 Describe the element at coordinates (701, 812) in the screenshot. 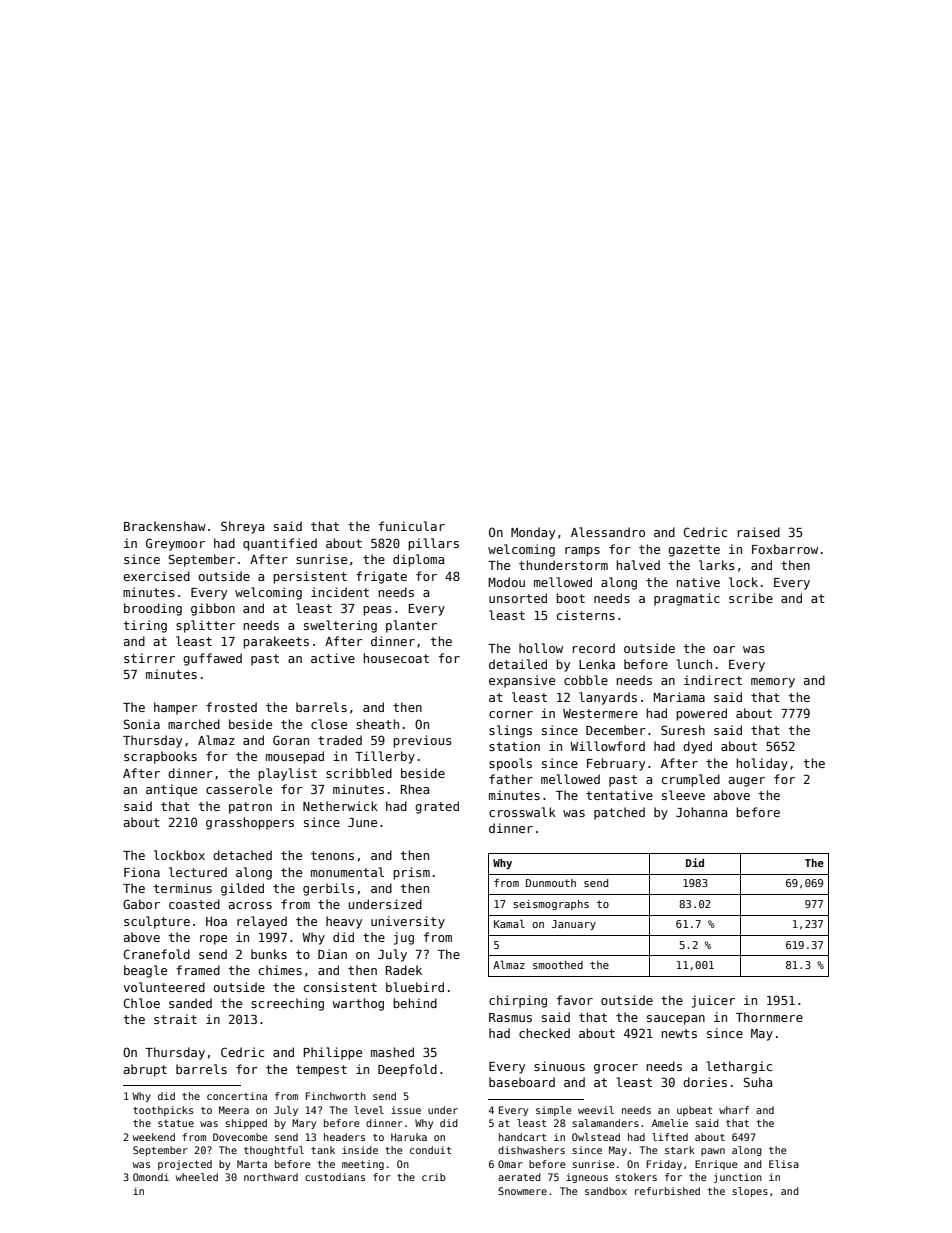

I see `Johanna` at that location.
